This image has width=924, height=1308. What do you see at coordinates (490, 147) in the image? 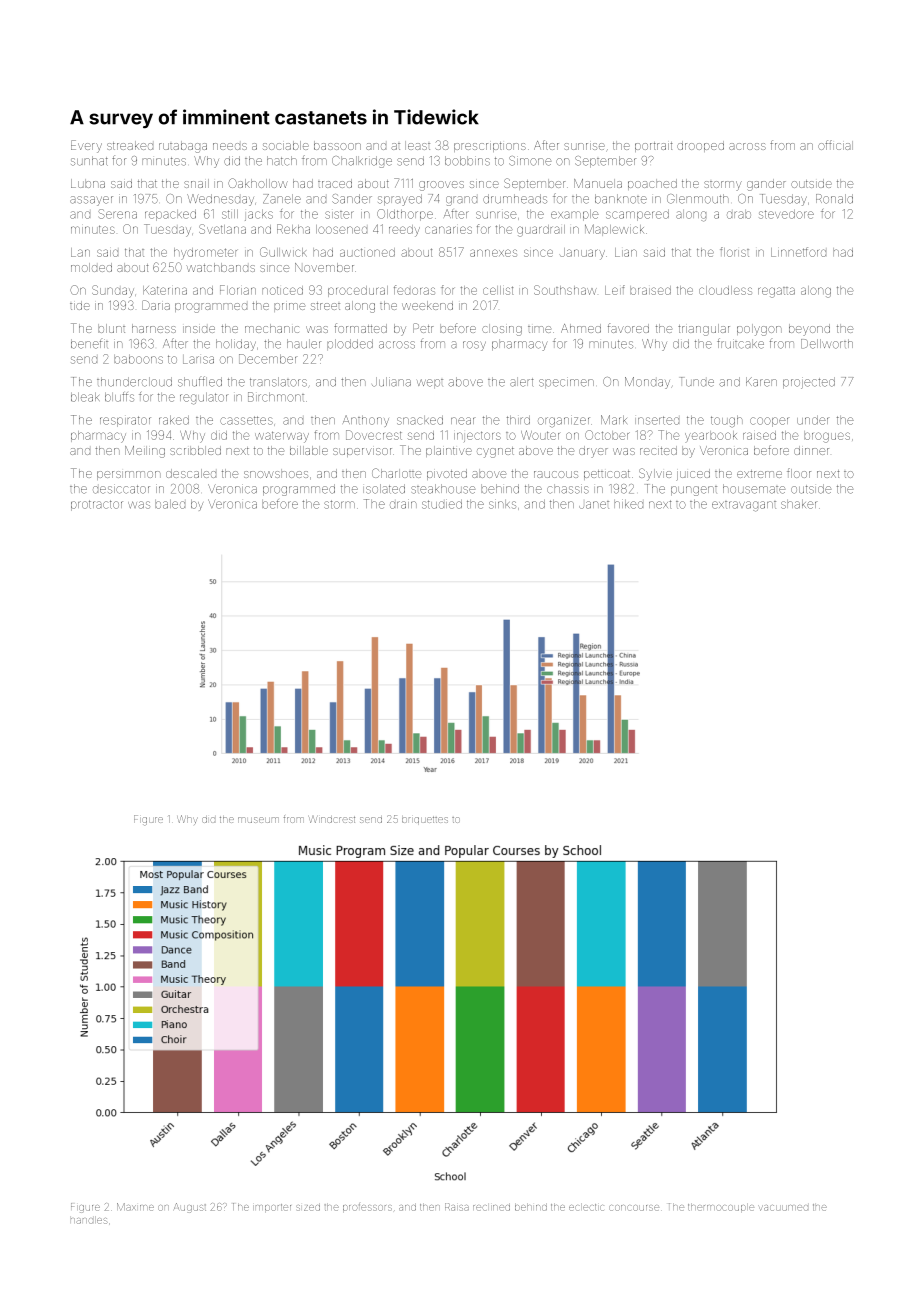
I see `prescriptions` at bounding box center [490, 147].
